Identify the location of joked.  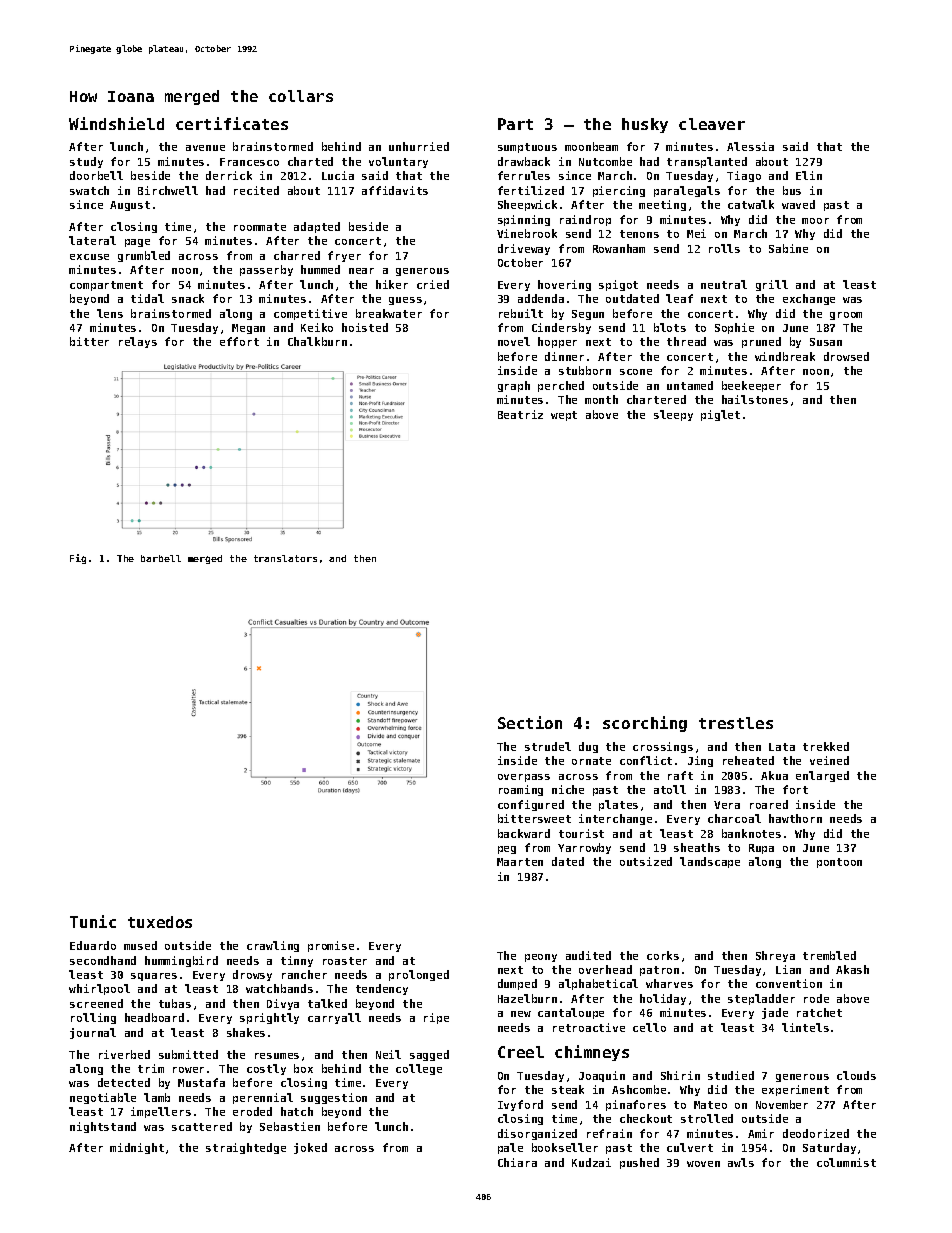
(310, 1148).
